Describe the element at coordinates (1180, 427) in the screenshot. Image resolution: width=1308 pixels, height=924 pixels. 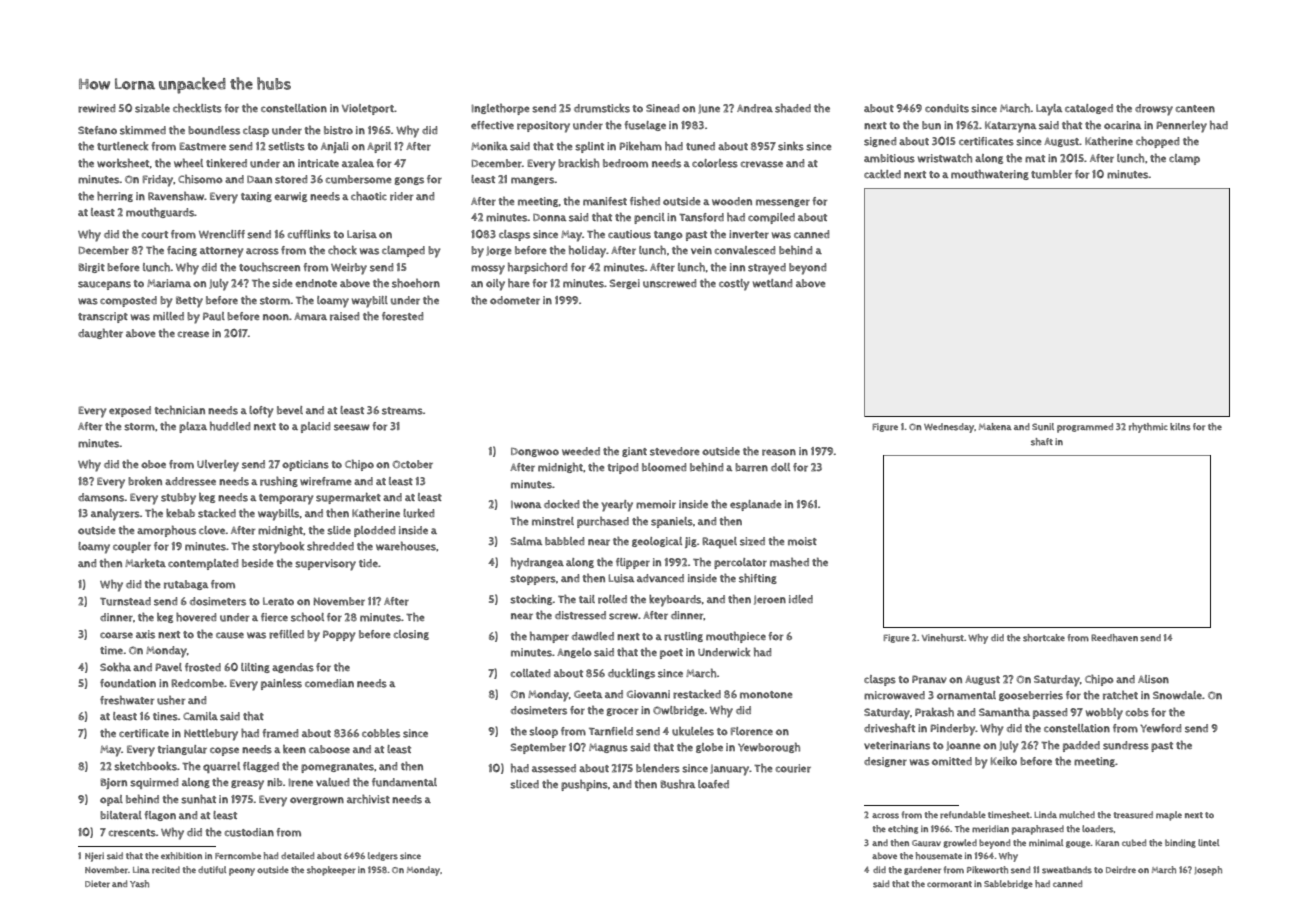
I see `kilns` at that location.
